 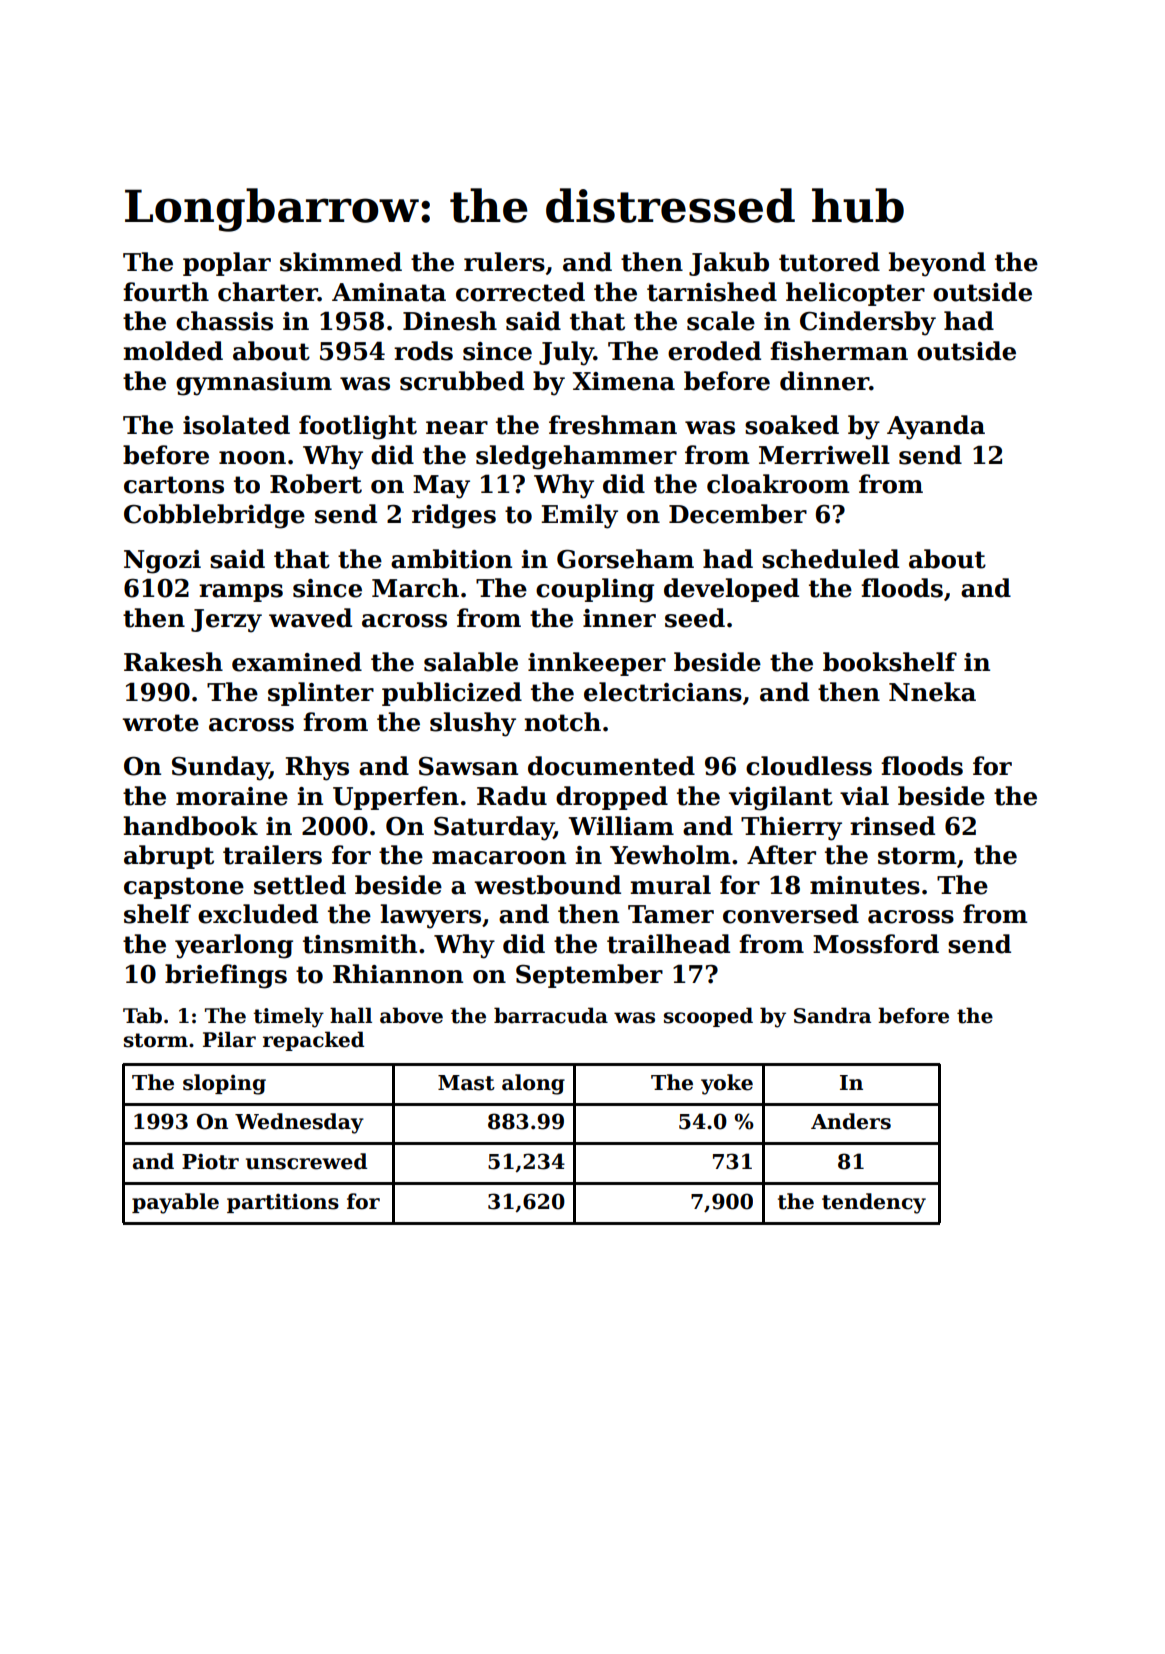 I want to click on Ayanda, so click(x=936, y=427).
